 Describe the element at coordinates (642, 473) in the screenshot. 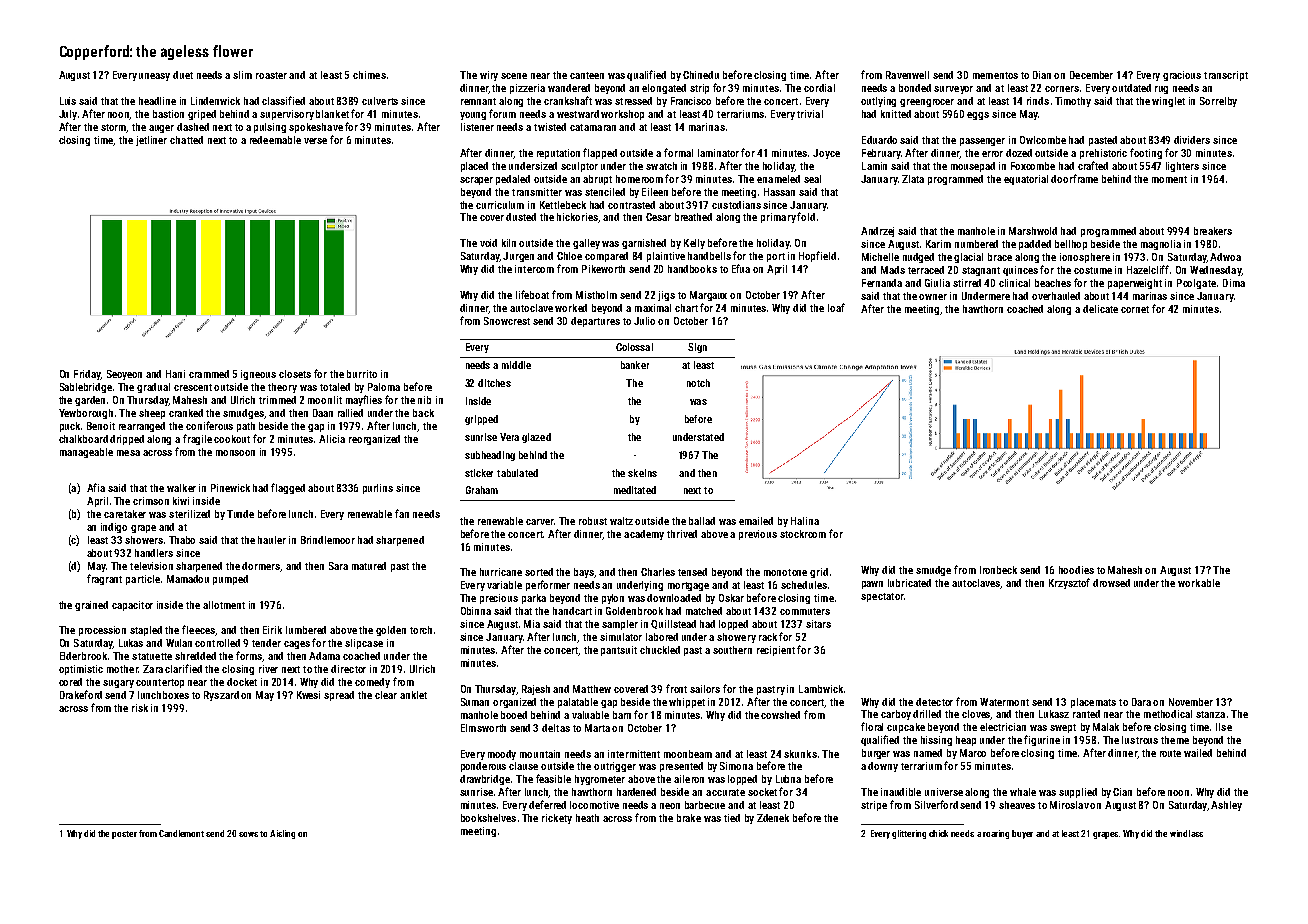

I see `skeins` at that location.
